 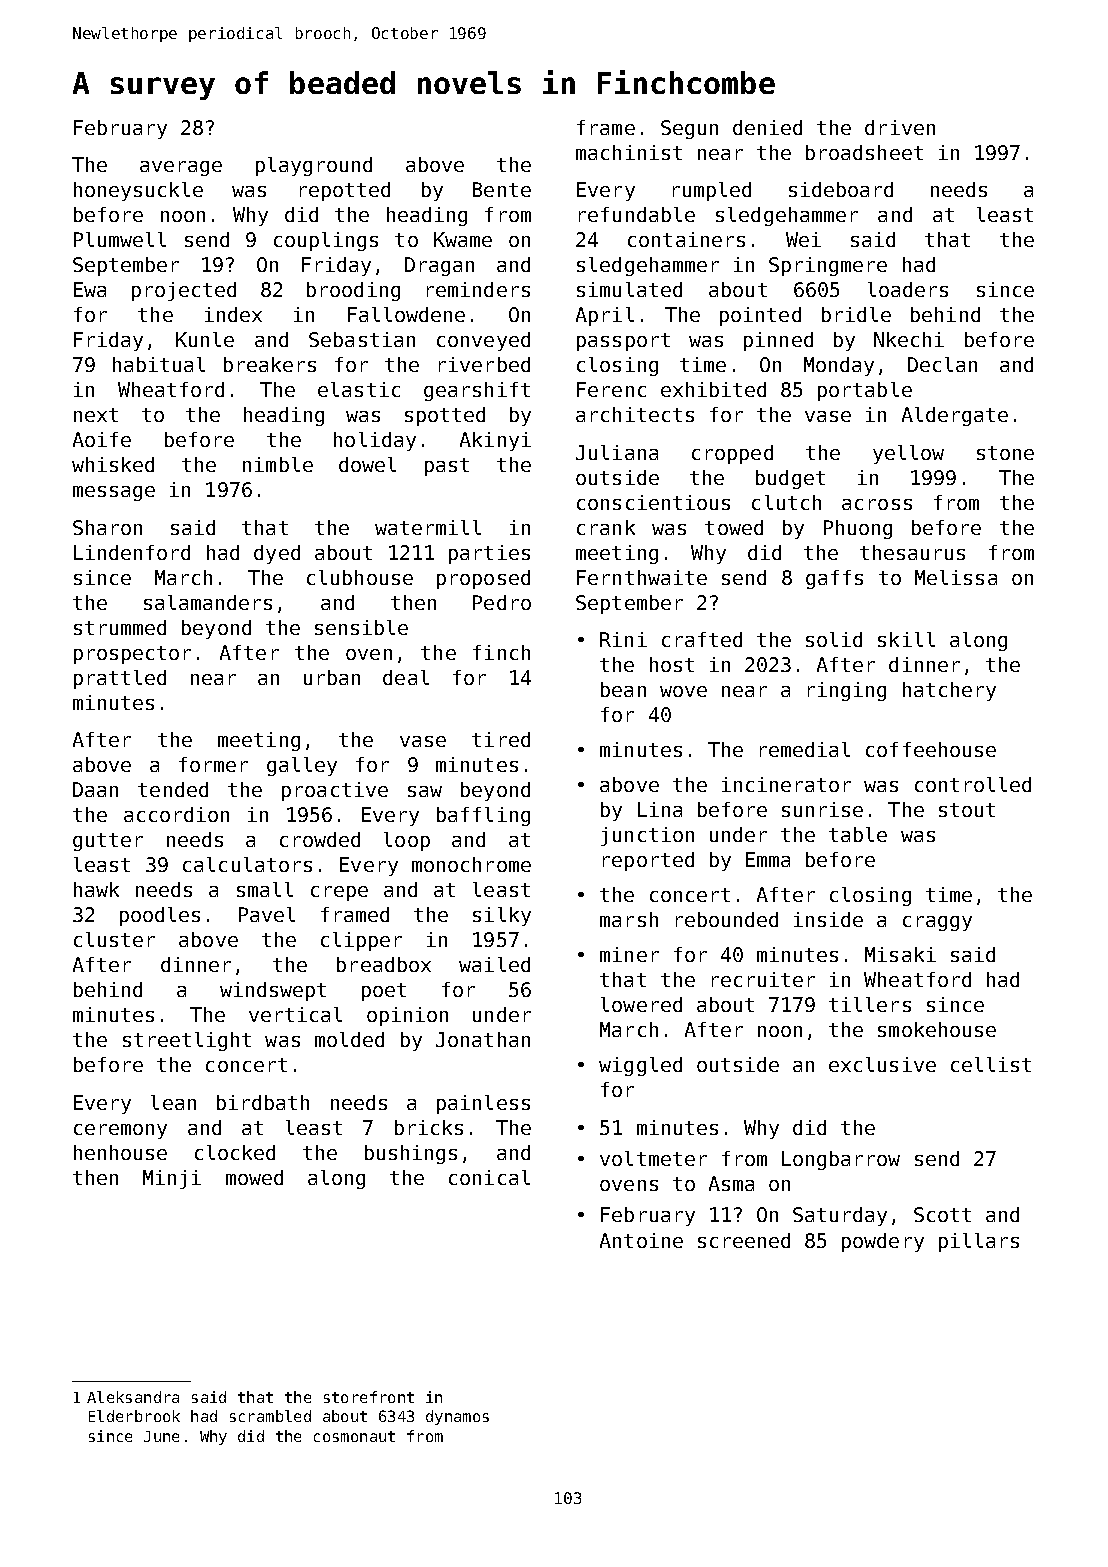 I want to click on Pavel, so click(x=267, y=914).
